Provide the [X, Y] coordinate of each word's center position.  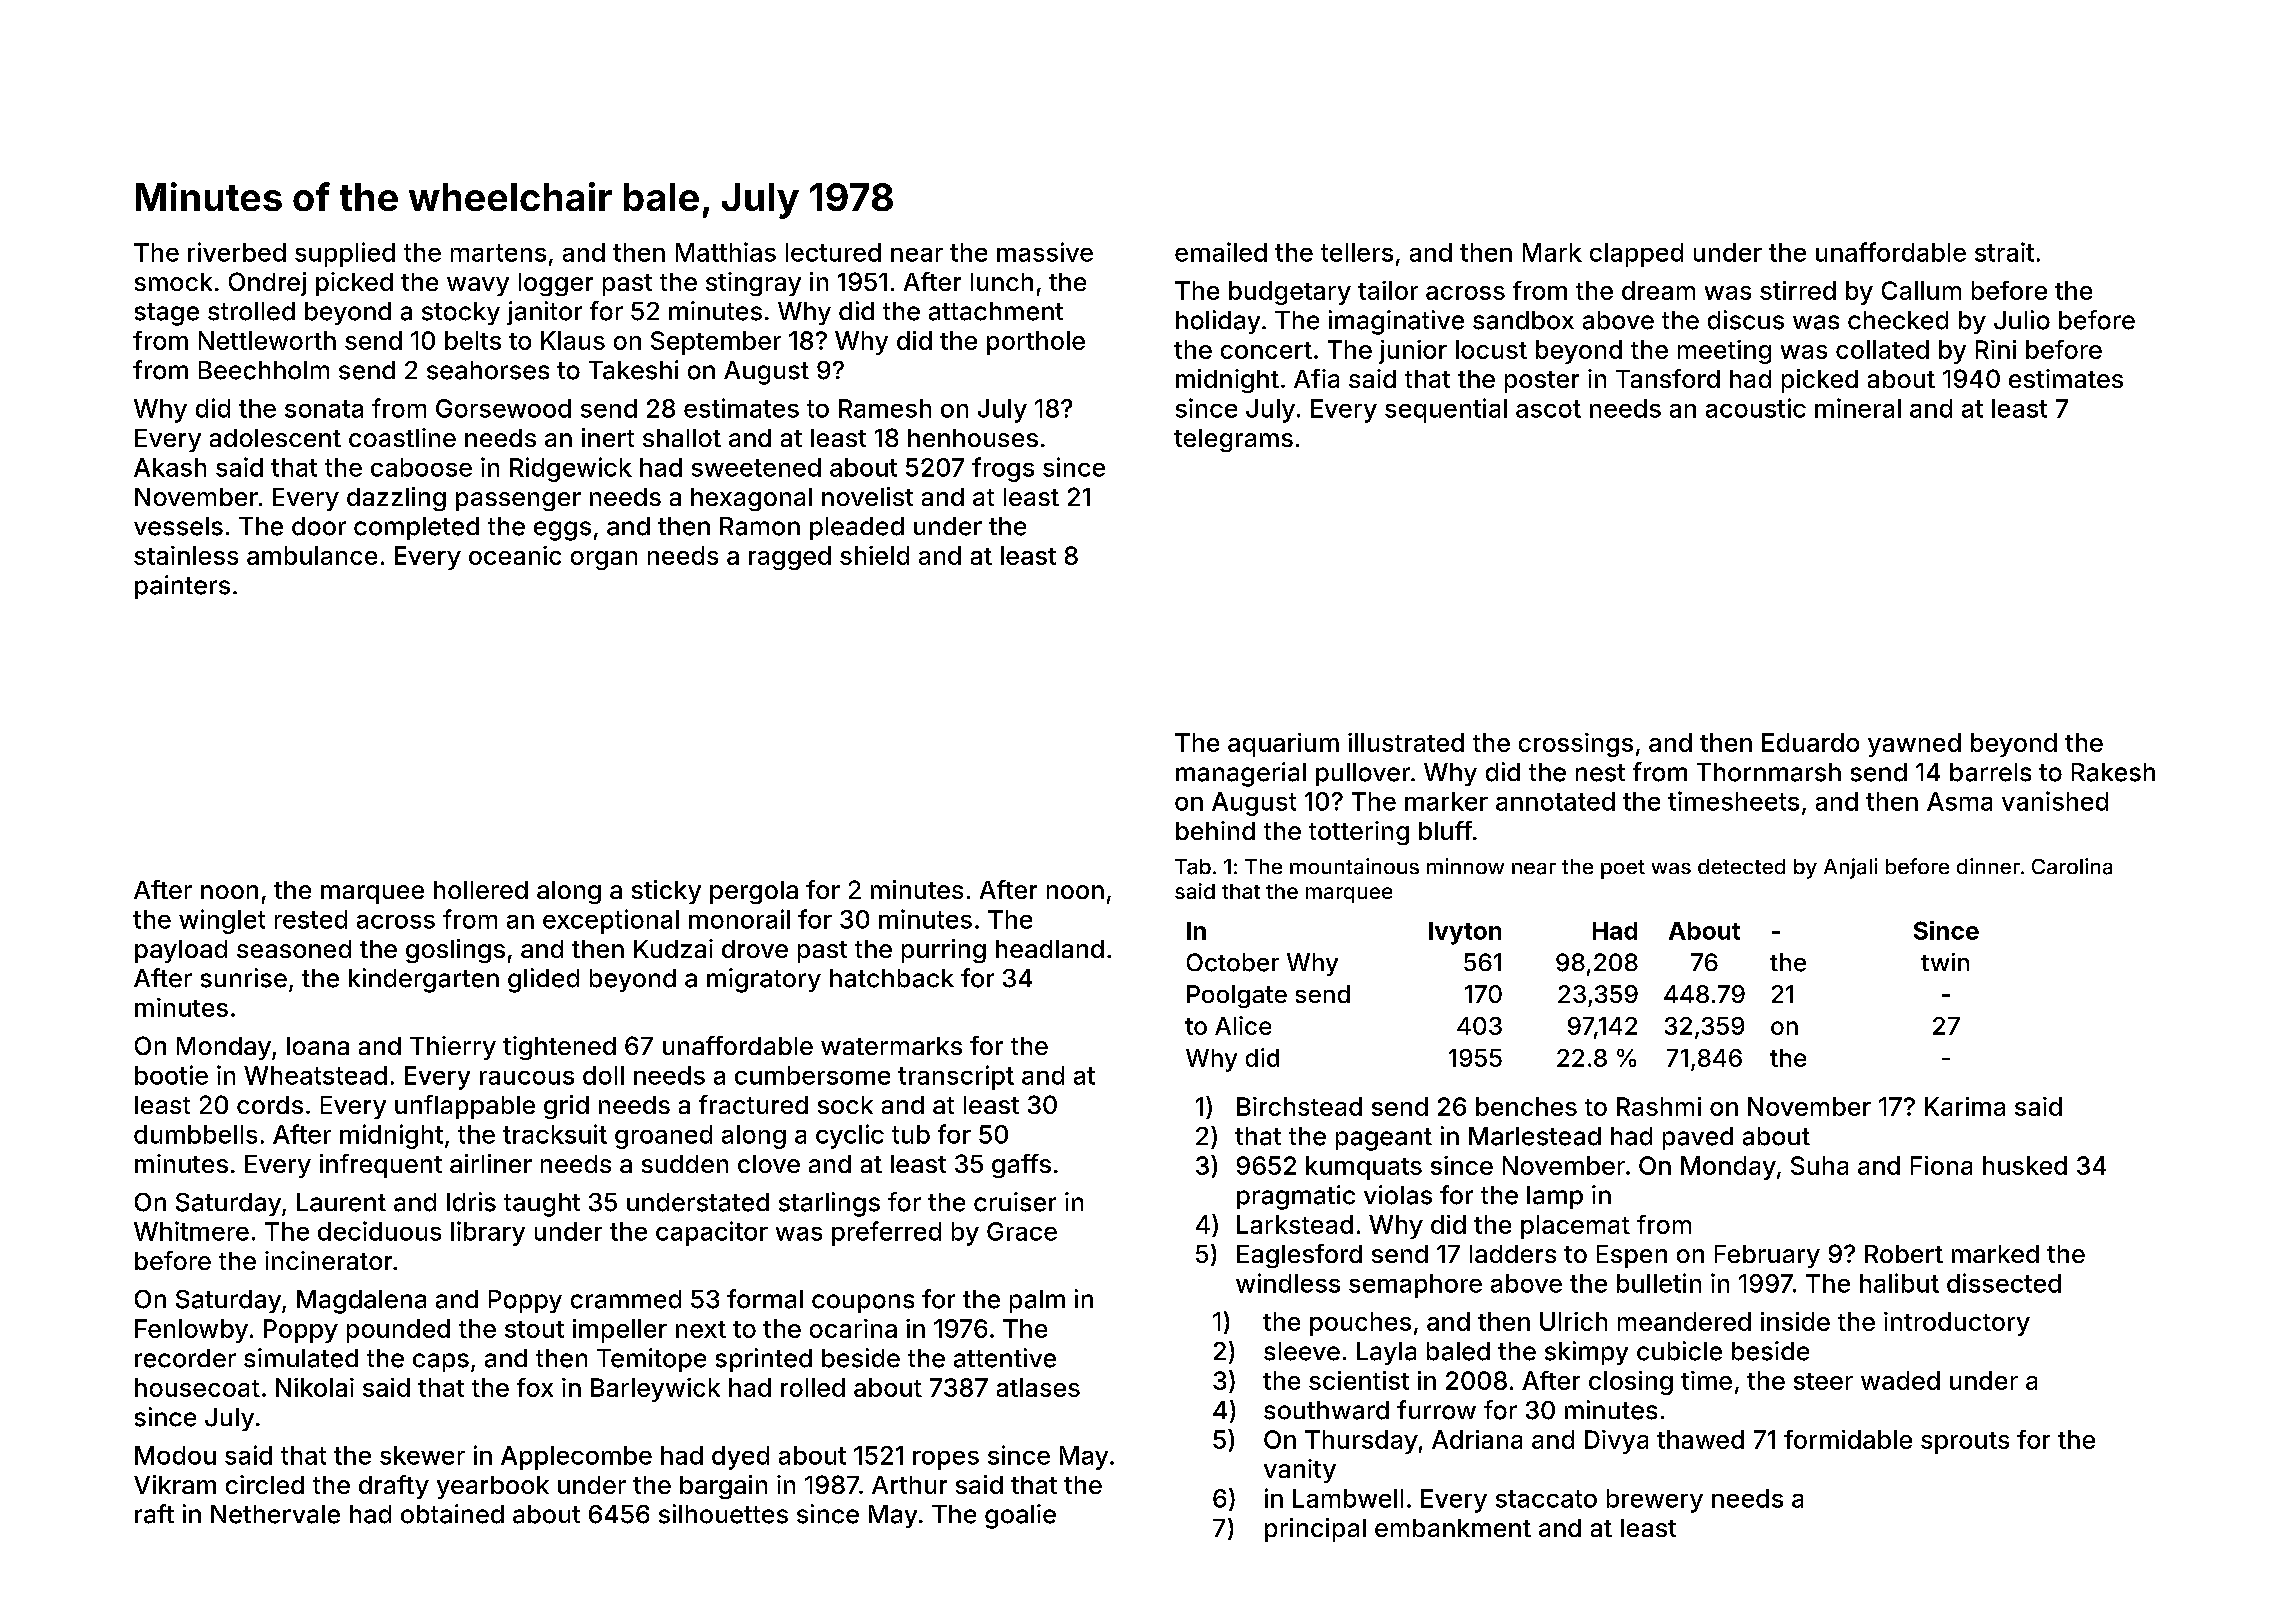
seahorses [488, 370]
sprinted [764, 1360]
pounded [398, 1331]
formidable [1848, 1439]
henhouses [973, 438]
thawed [1700, 1439]
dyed [740, 1458]
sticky [666, 892]
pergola [754, 892]
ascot [1548, 409]
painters [182, 587]
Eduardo [1810, 742]
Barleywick [655, 1390]
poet [1623, 869]
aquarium [1283, 745]
